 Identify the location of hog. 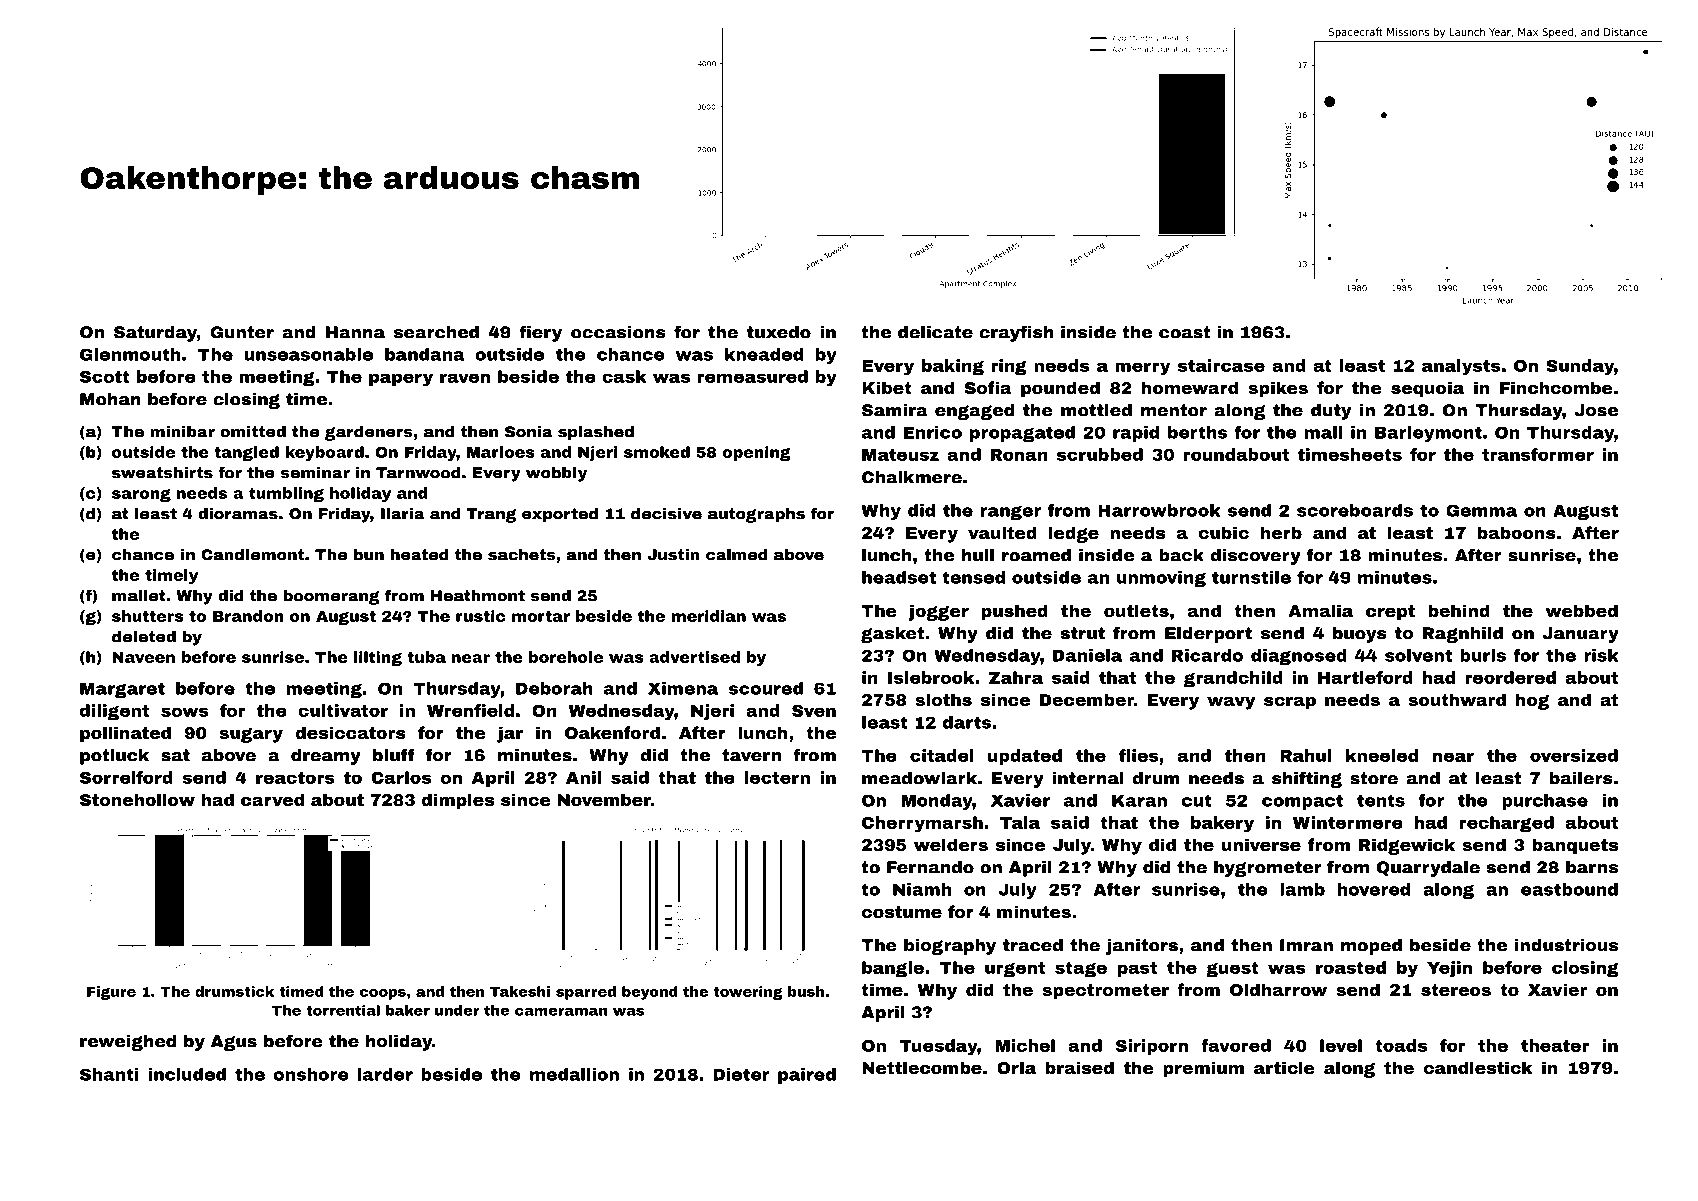
(1532, 701).
